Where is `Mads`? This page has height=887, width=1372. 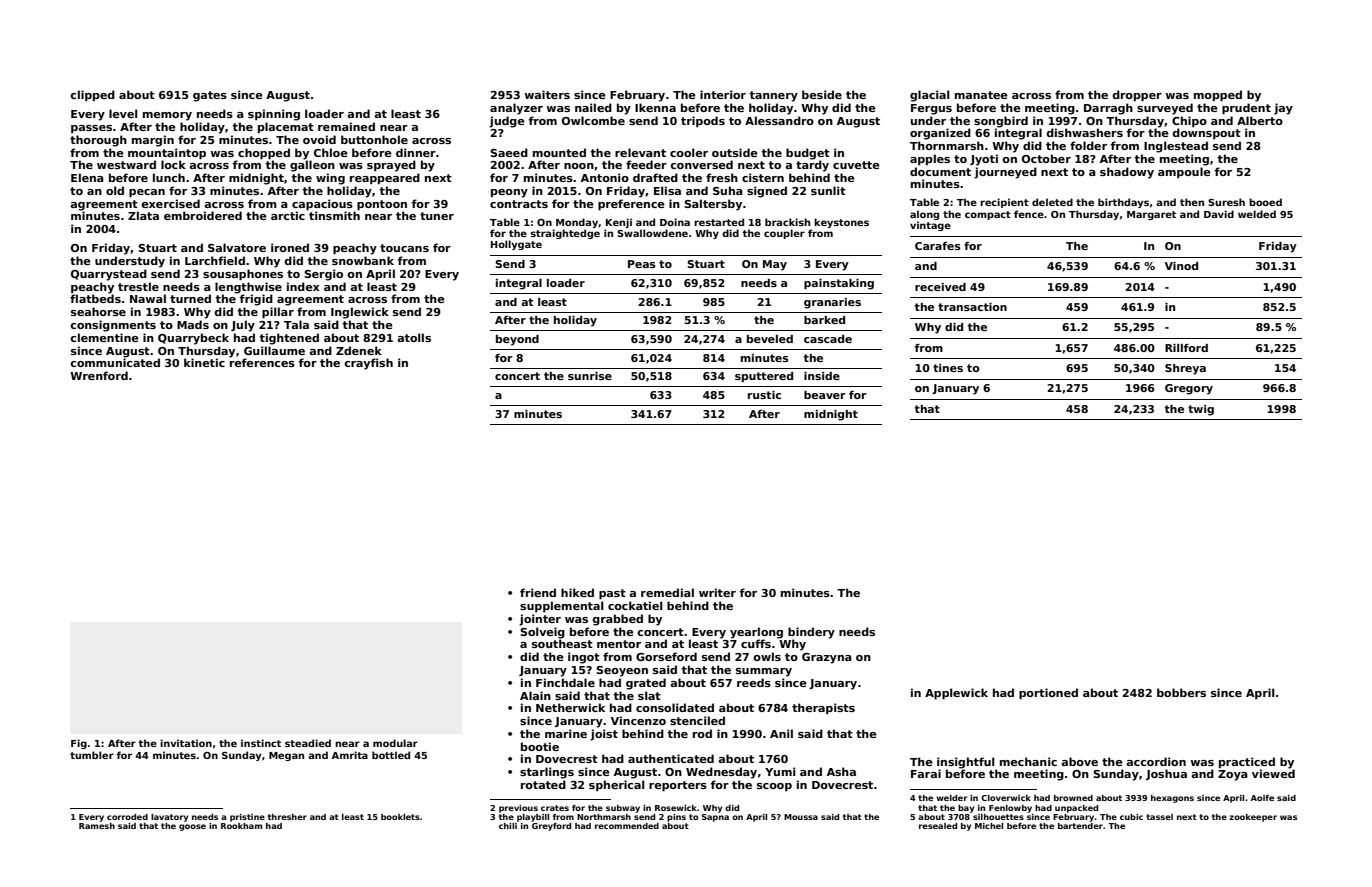 Mads is located at coordinates (193, 324).
